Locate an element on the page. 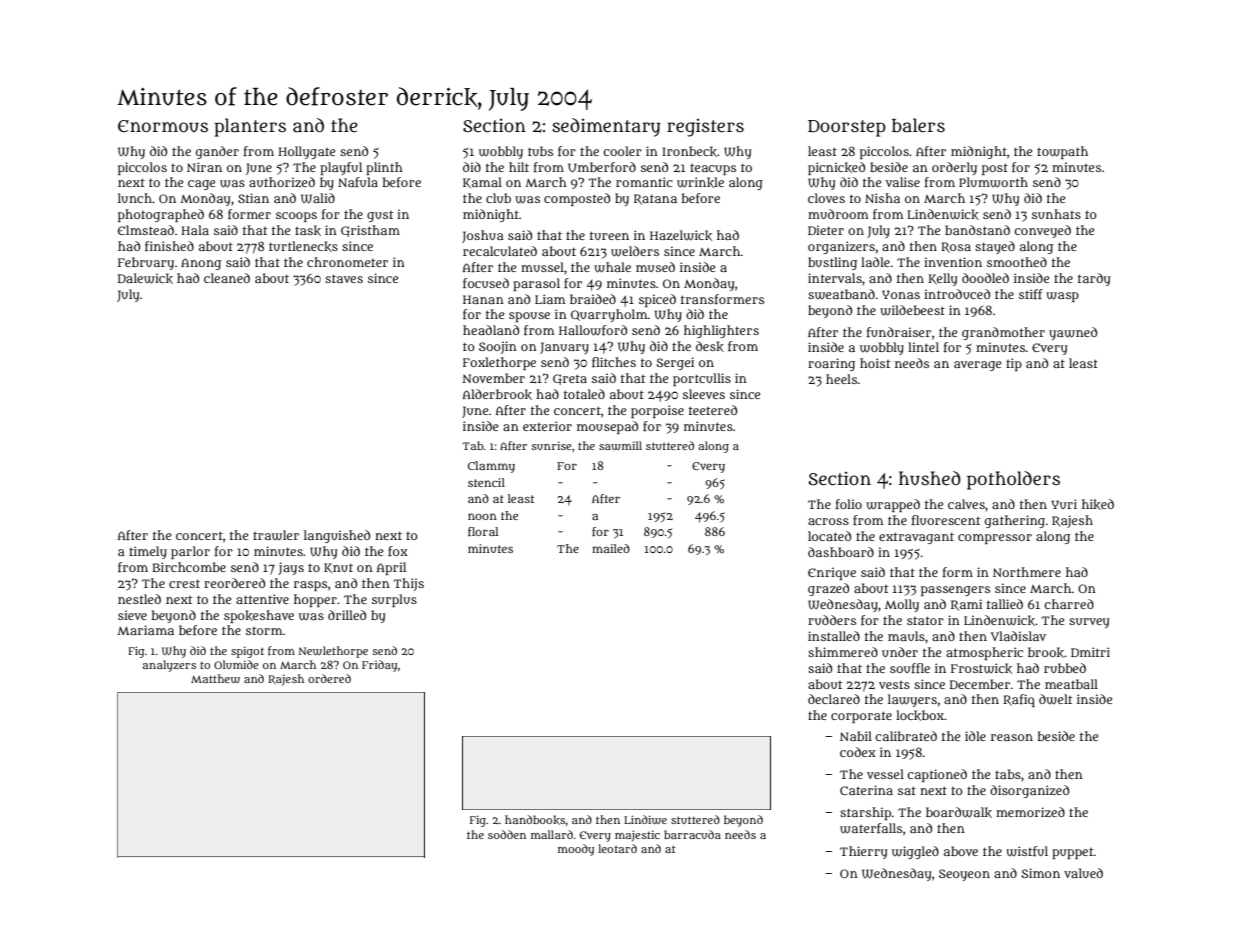 Image resolution: width=1233 pixels, height=952 pixels. sedimentary is located at coordinates (606, 127).
